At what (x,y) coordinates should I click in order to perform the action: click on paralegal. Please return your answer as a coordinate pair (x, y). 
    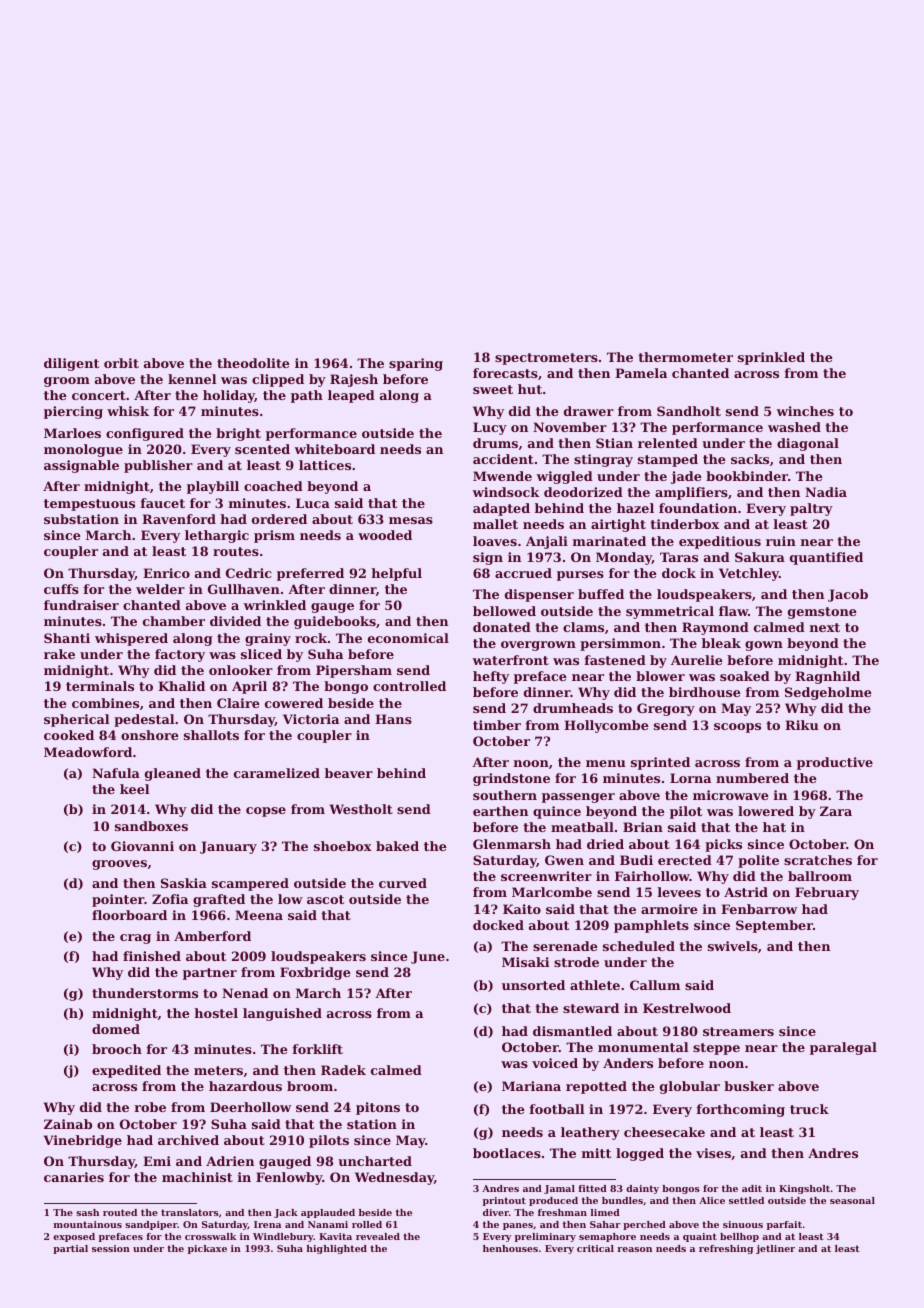
    Looking at the image, I should click on (843, 1048).
